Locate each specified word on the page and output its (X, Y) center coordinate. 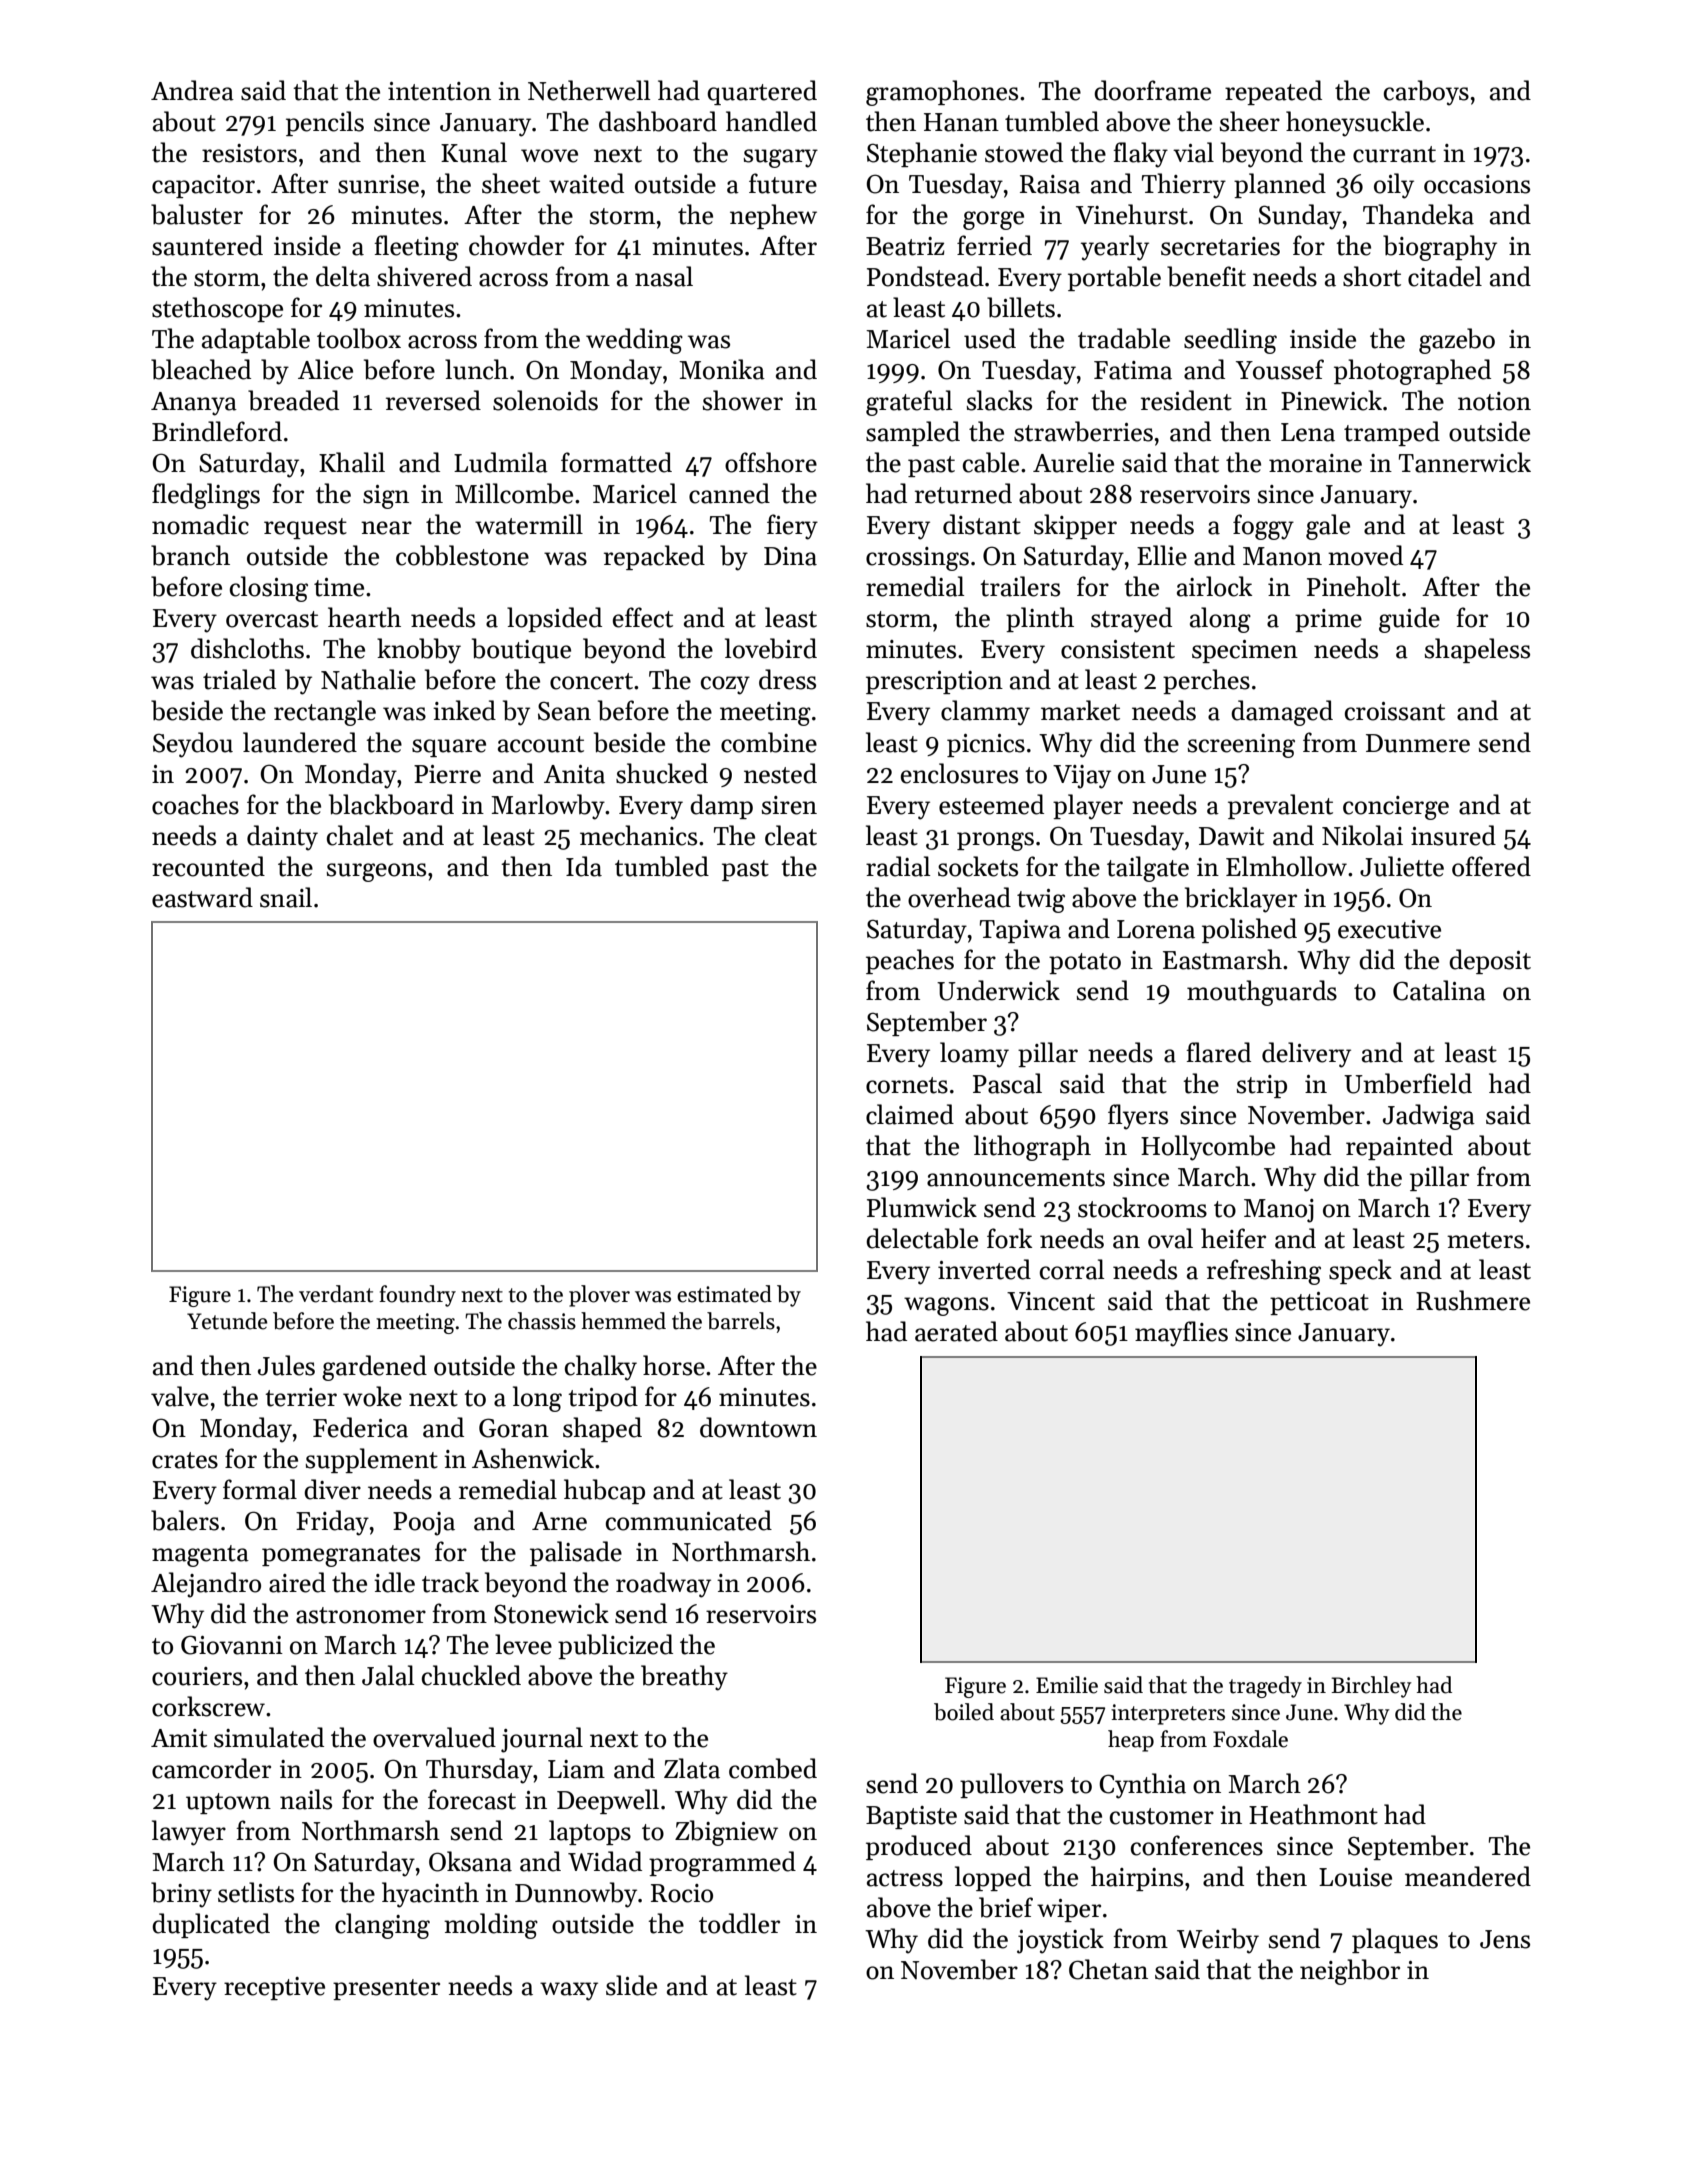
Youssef (1280, 369)
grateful (909, 403)
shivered (424, 276)
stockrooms (1142, 1207)
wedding (634, 341)
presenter (386, 1989)
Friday (332, 1523)
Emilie (1067, 1685)
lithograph (1032, 1148)
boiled (964, 1712)
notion (1494, 401)
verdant (336, 1294)
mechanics (638, 835)
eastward (202, 897)
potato (1085, 963)
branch (190, 555)
